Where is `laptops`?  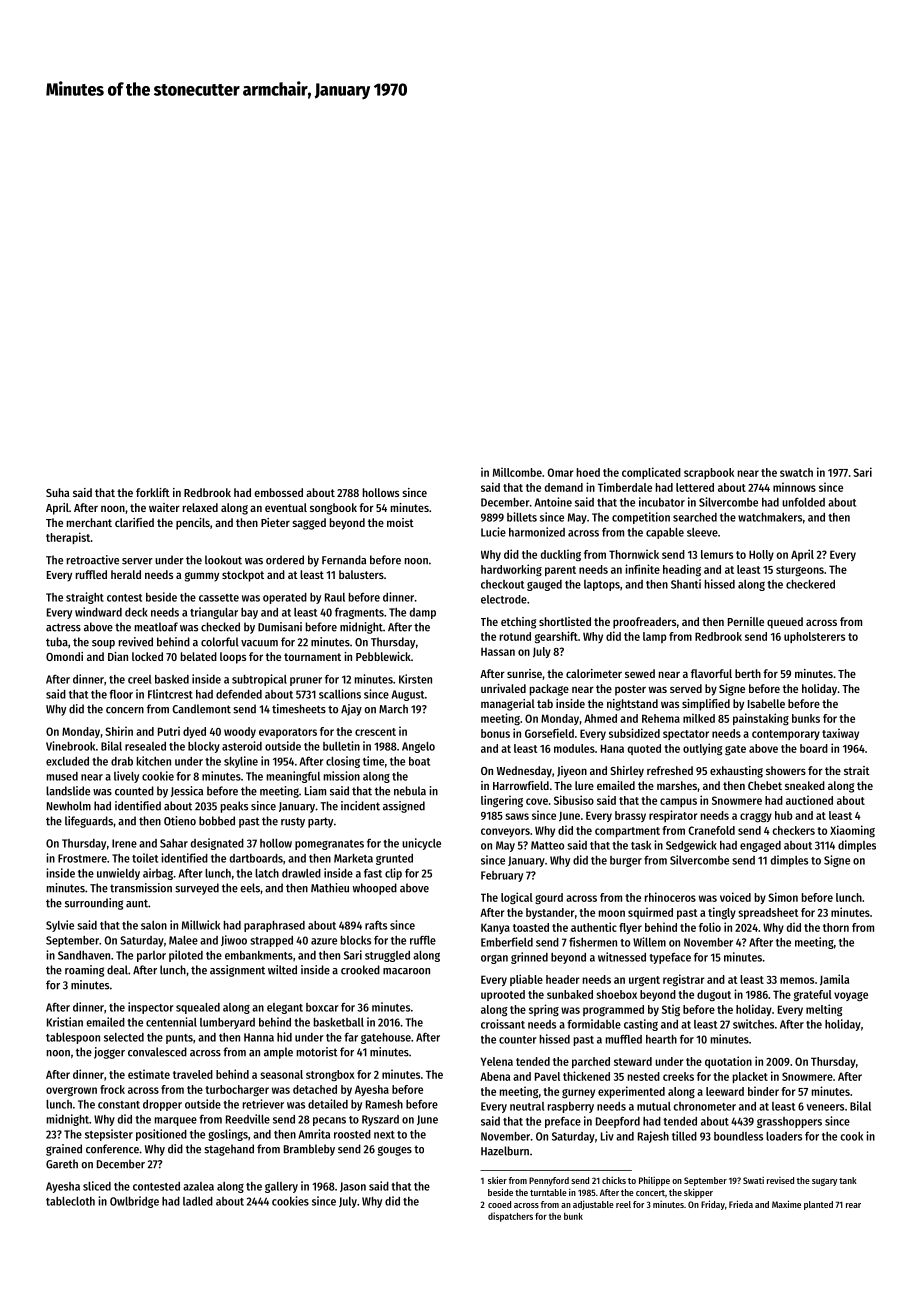
laptops is located at coordinates (602, 585).
